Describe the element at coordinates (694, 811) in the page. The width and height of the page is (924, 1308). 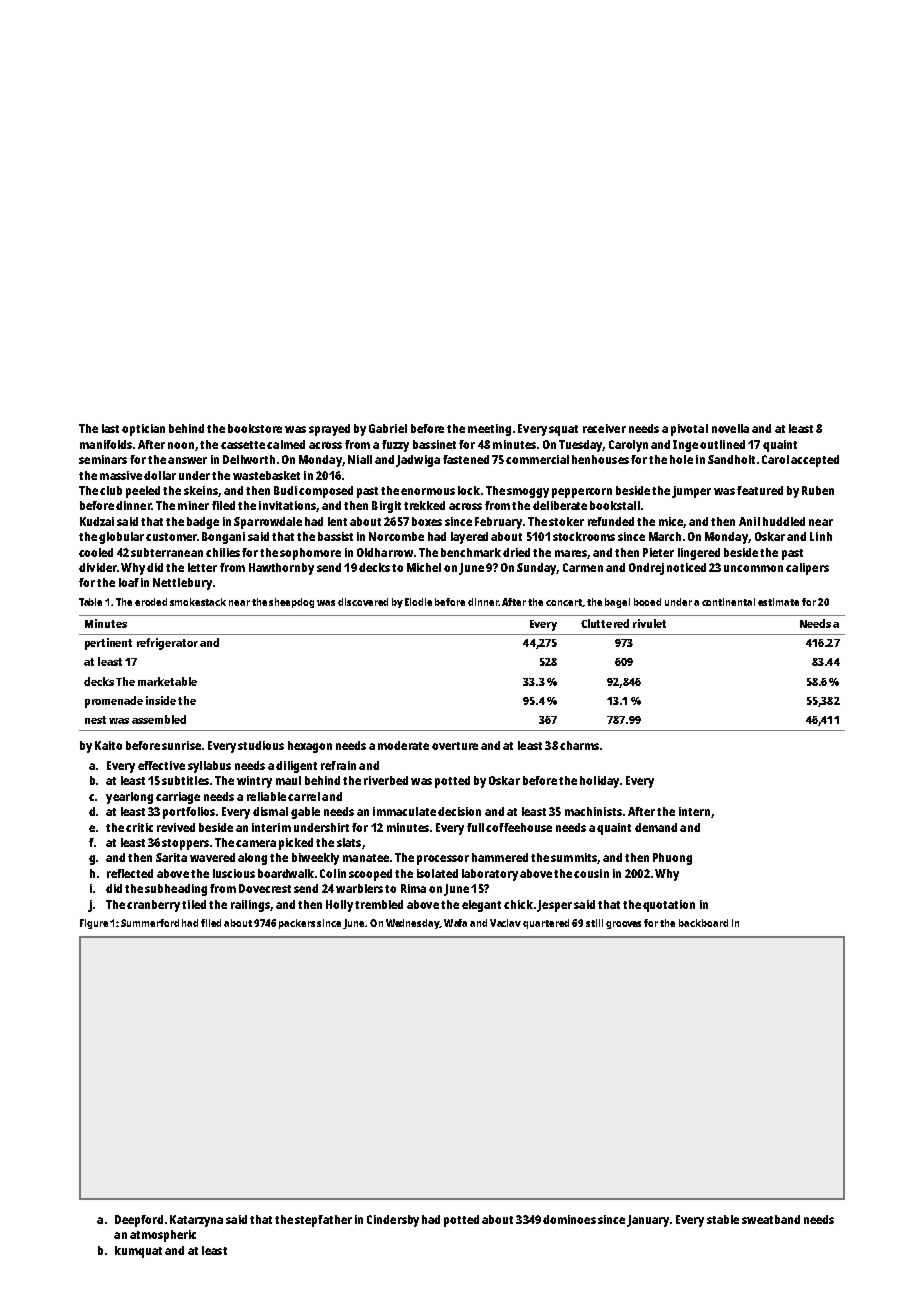
I see `intern` at that location.
